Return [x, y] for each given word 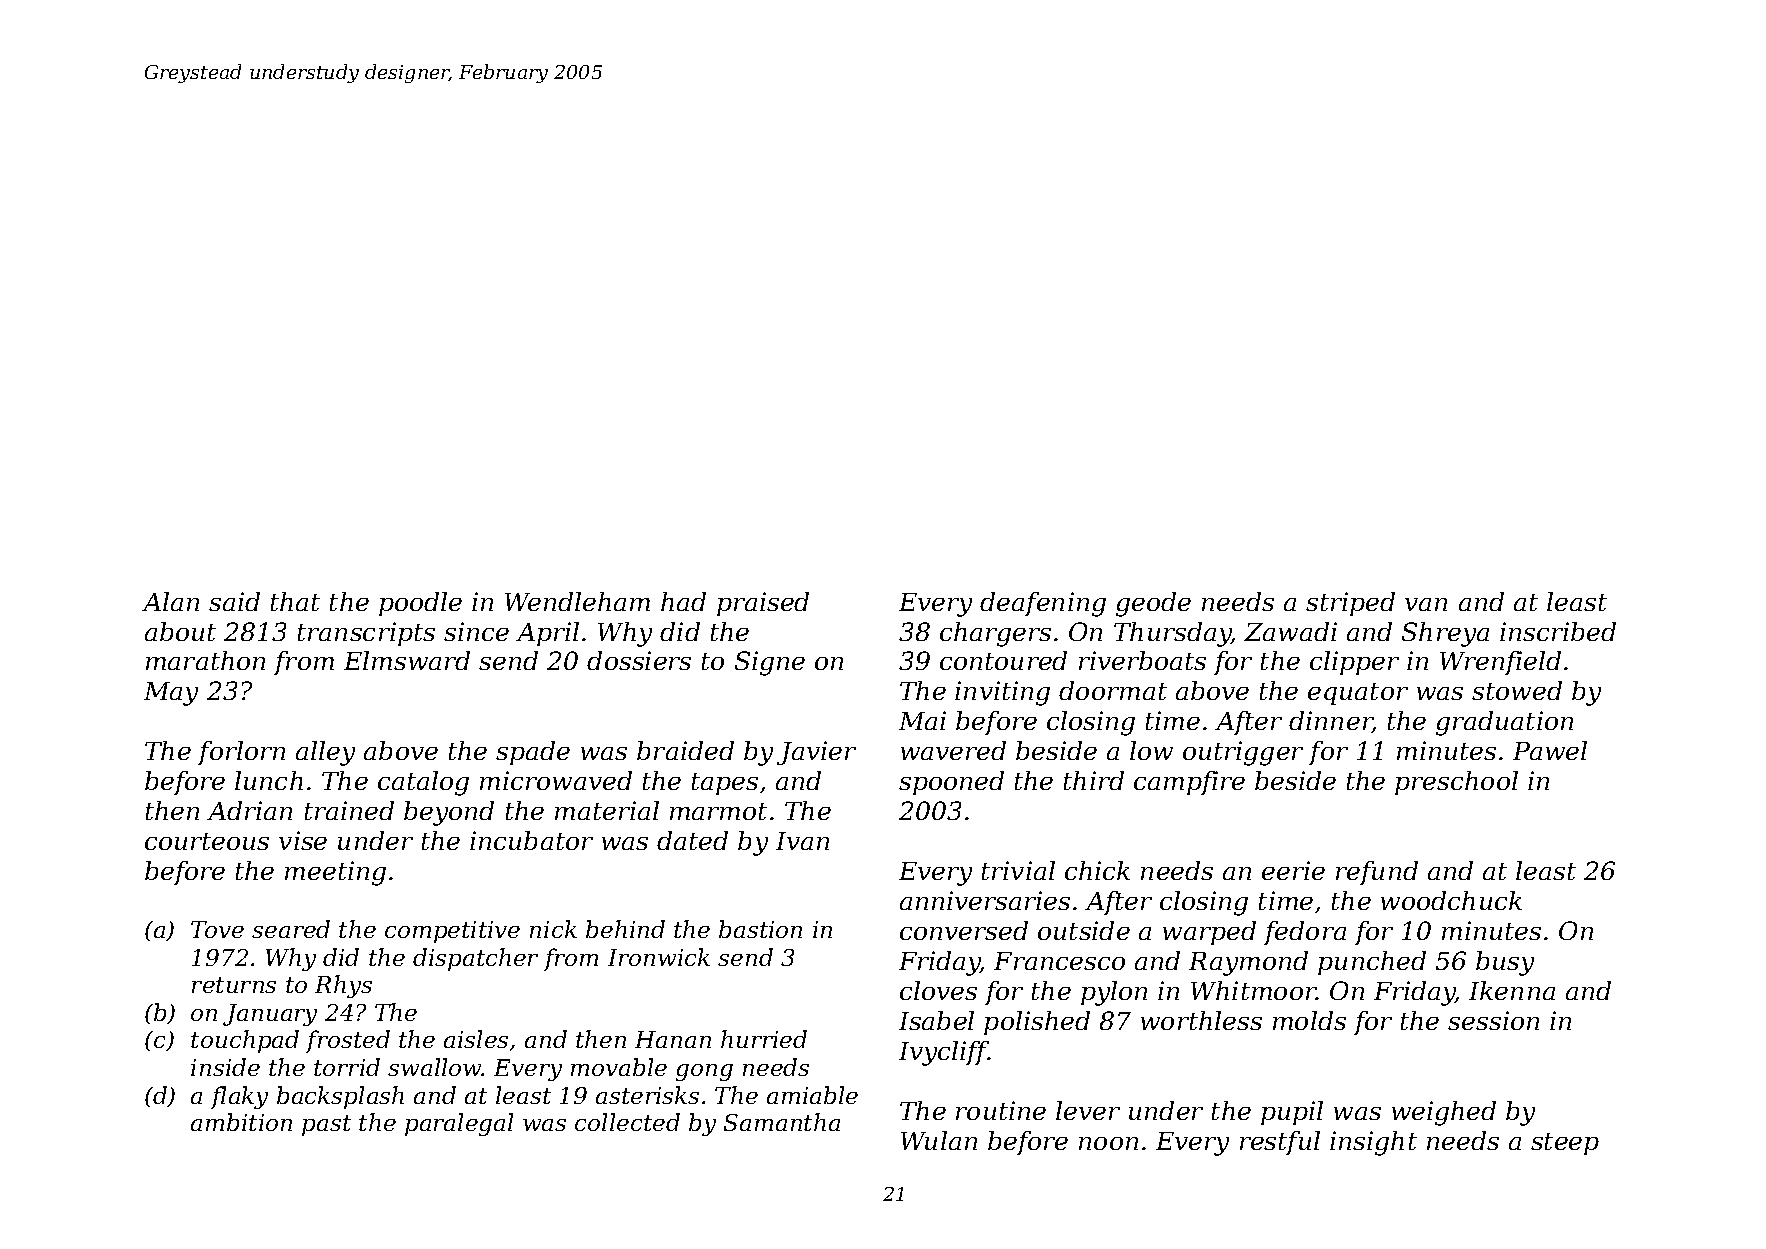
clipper [1354, 663]
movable [619, 1067]
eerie [1293, 870]
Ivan [802, 841]
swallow [435, 1067]
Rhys [343, 986]
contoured [1003, 660]
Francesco [1059, 961]
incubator [531, 840]
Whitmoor [1254, 990]
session [1493, 1020]
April [547, 634]
